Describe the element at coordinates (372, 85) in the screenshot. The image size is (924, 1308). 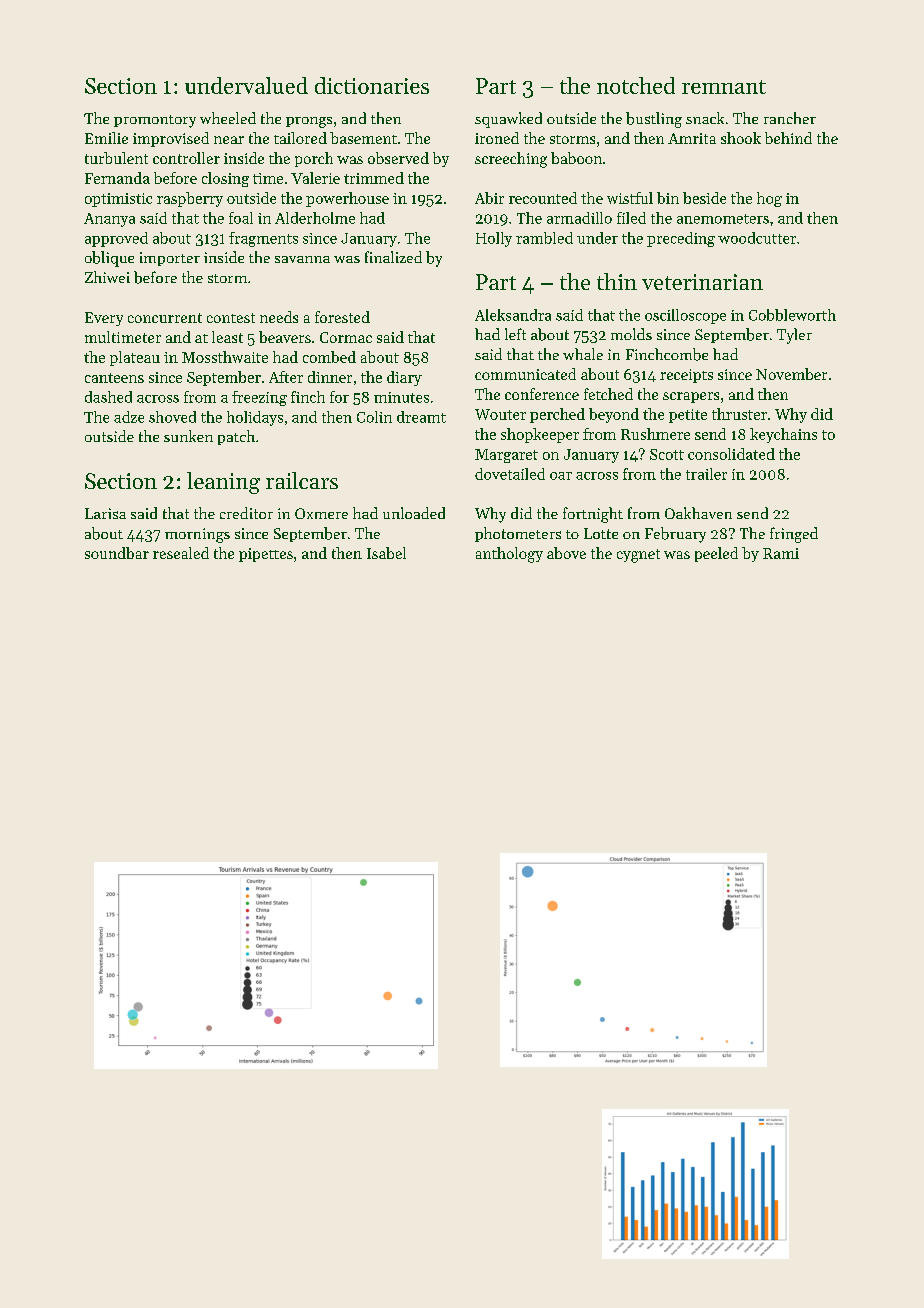
I see `dictionaries` at that location.
